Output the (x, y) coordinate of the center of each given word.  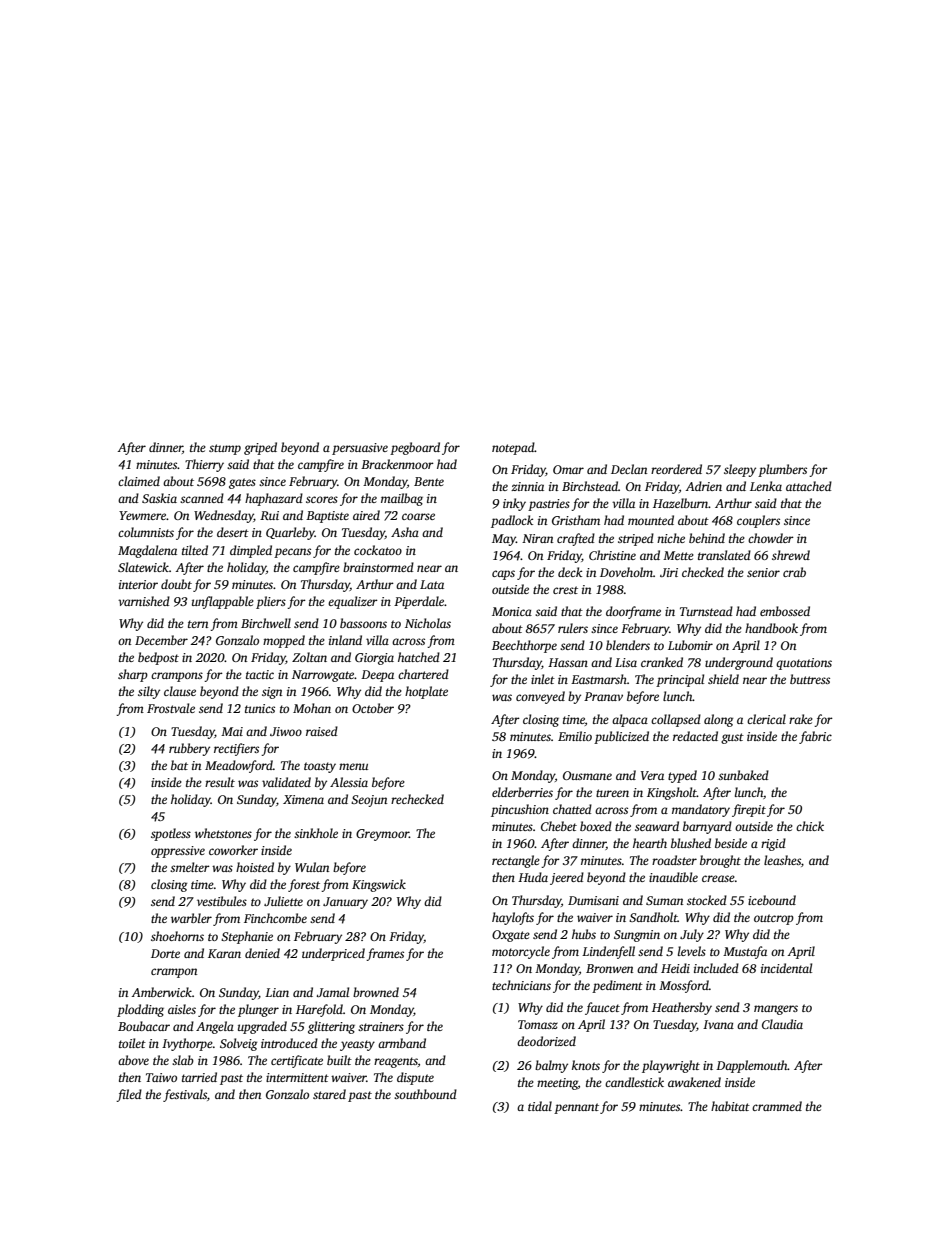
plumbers (782, 470)
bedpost (158, 658)
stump (225, 449)
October (373, 708)
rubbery (189, 749)
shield (723, 679)
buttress (810, 679)
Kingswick (379, 885)
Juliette (283, 901)
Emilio (575, 736)
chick (810, 826)
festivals (185, 1095)
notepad (513, 448)
